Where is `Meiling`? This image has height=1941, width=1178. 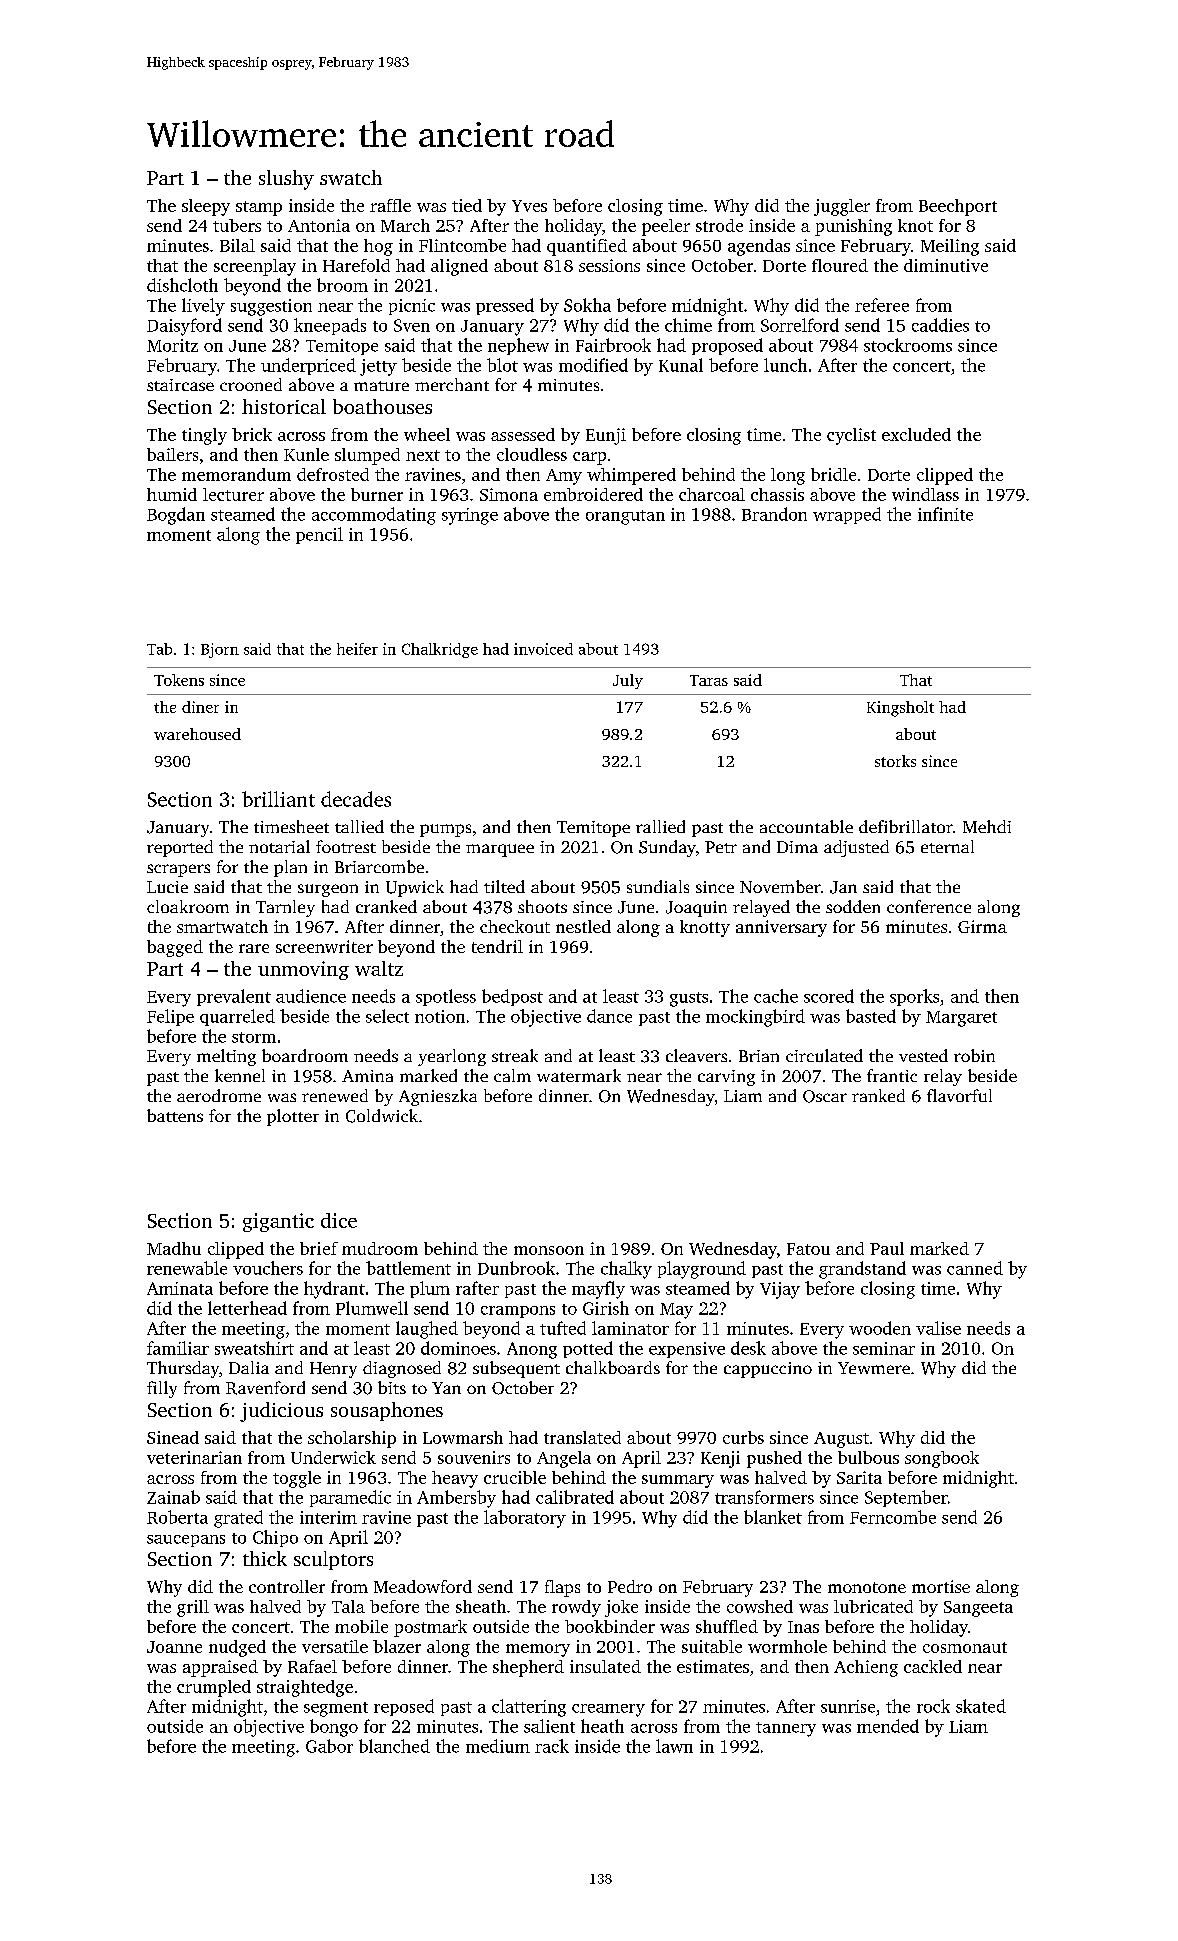
Meiling is located at coordinates (950, 247).
